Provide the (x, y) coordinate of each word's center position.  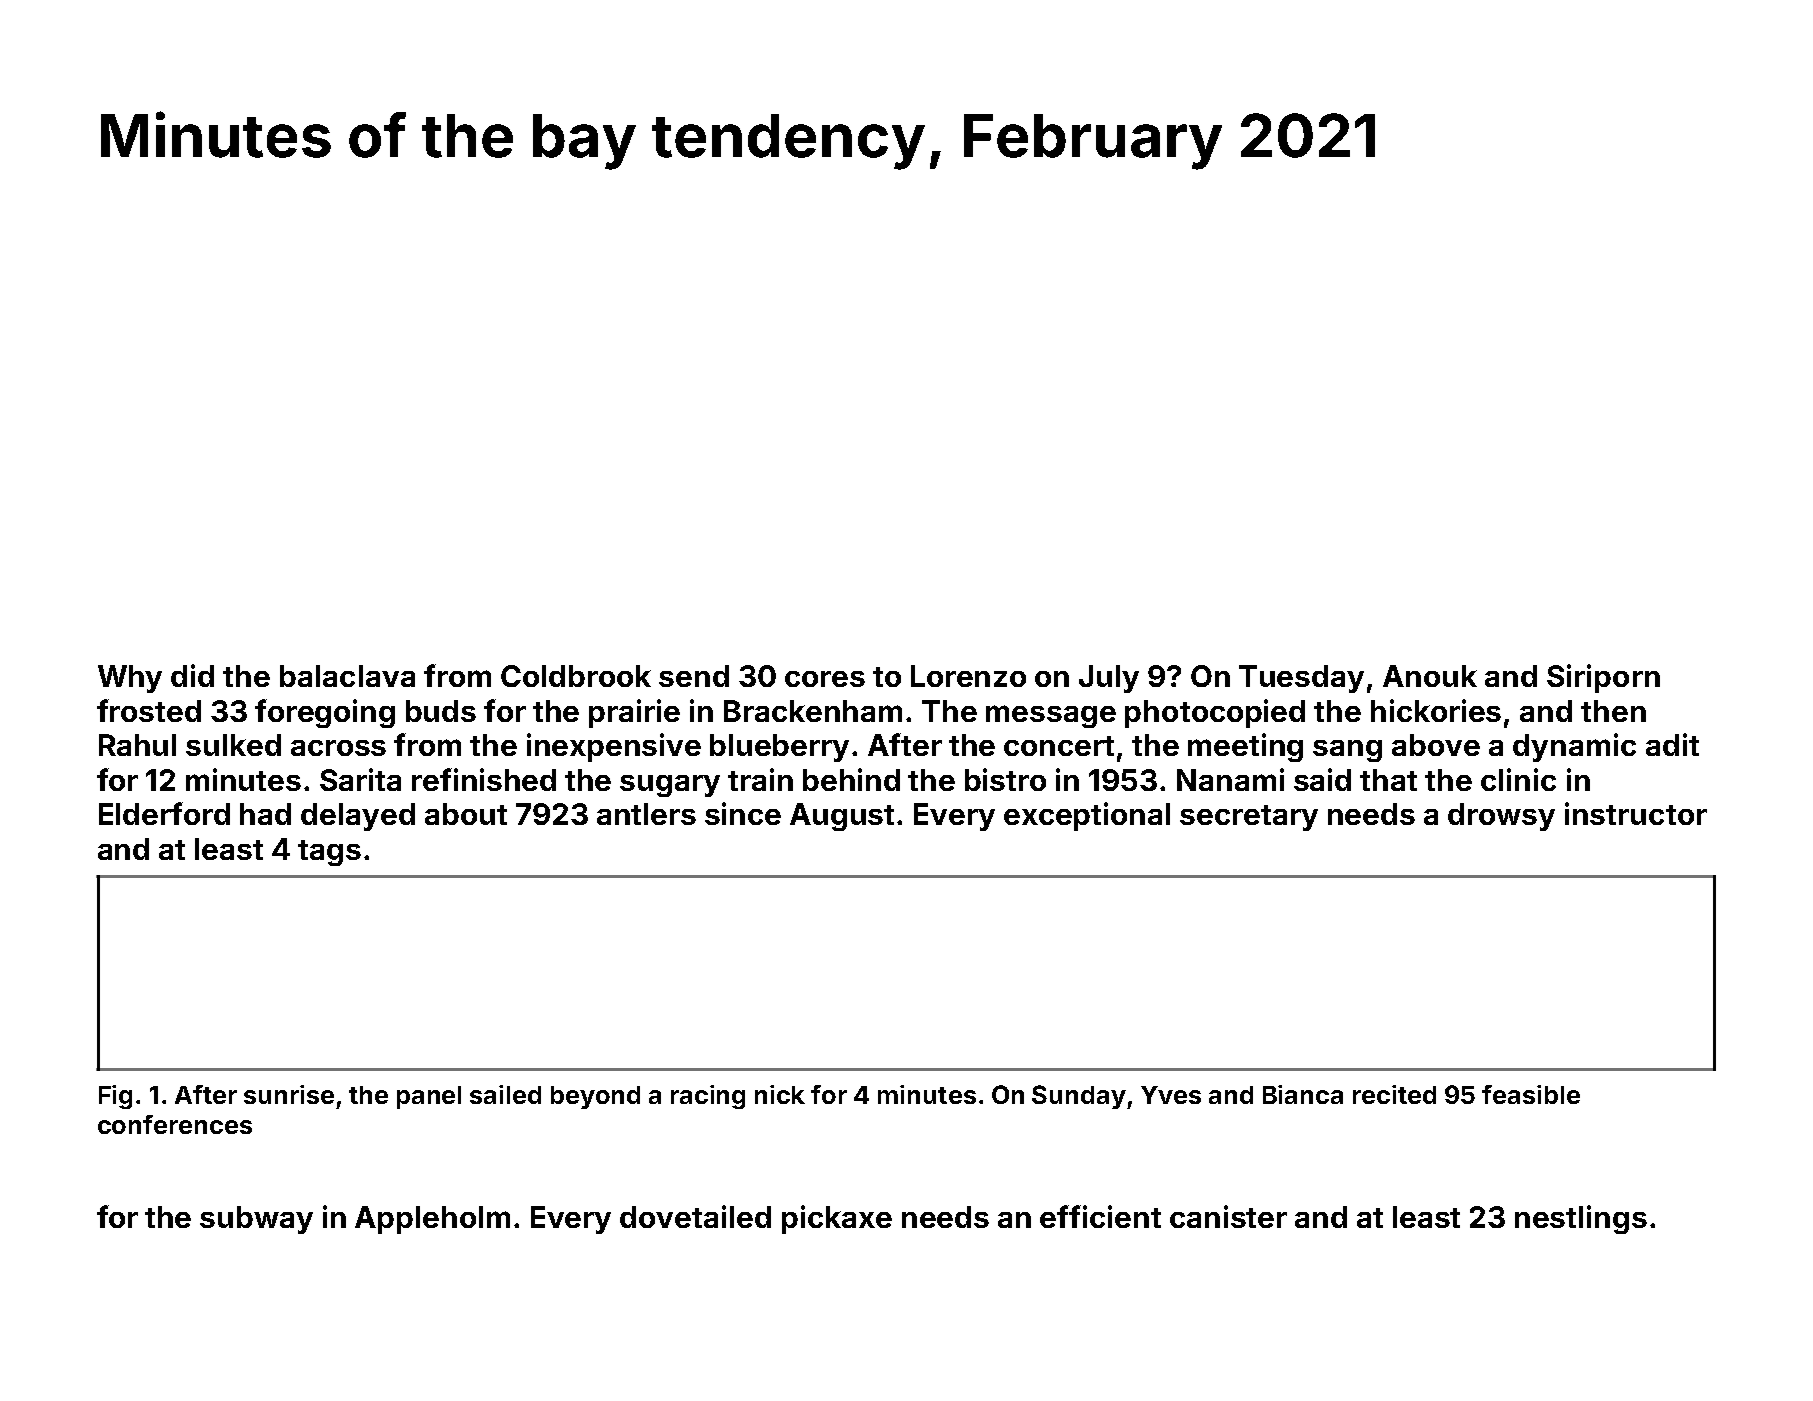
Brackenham (813, 711)
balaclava (347, 676)
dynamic (1574, 747)
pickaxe (837, 1219)
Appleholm (432, 1220)
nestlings (1581, 1219)
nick (780, 1094)
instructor (1636, 813)
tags (329, 853)
